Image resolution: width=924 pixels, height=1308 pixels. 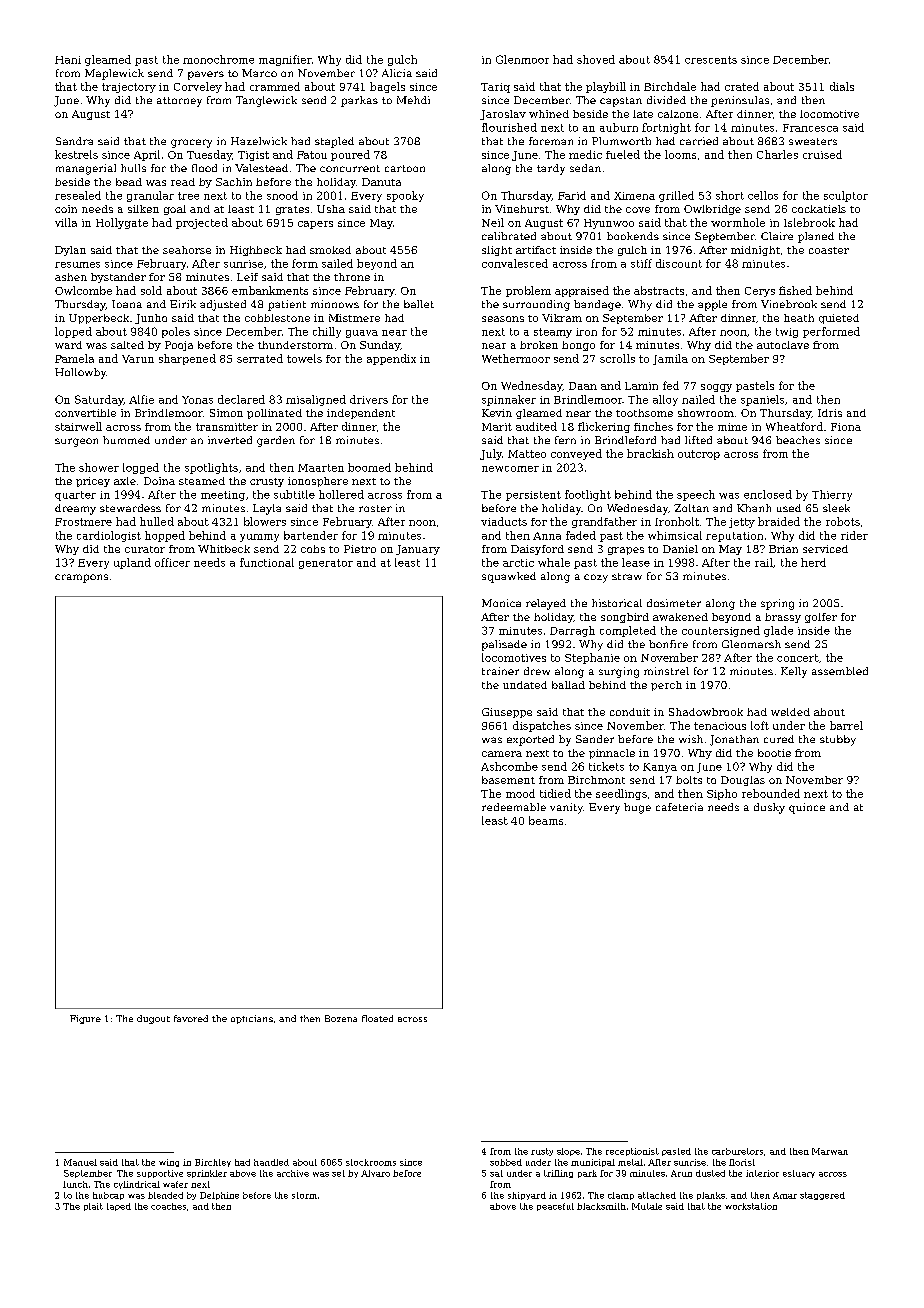 What do you see at coordinates (763, 195) in the document?
I see `cellos` at bounding box center [763, 195].
